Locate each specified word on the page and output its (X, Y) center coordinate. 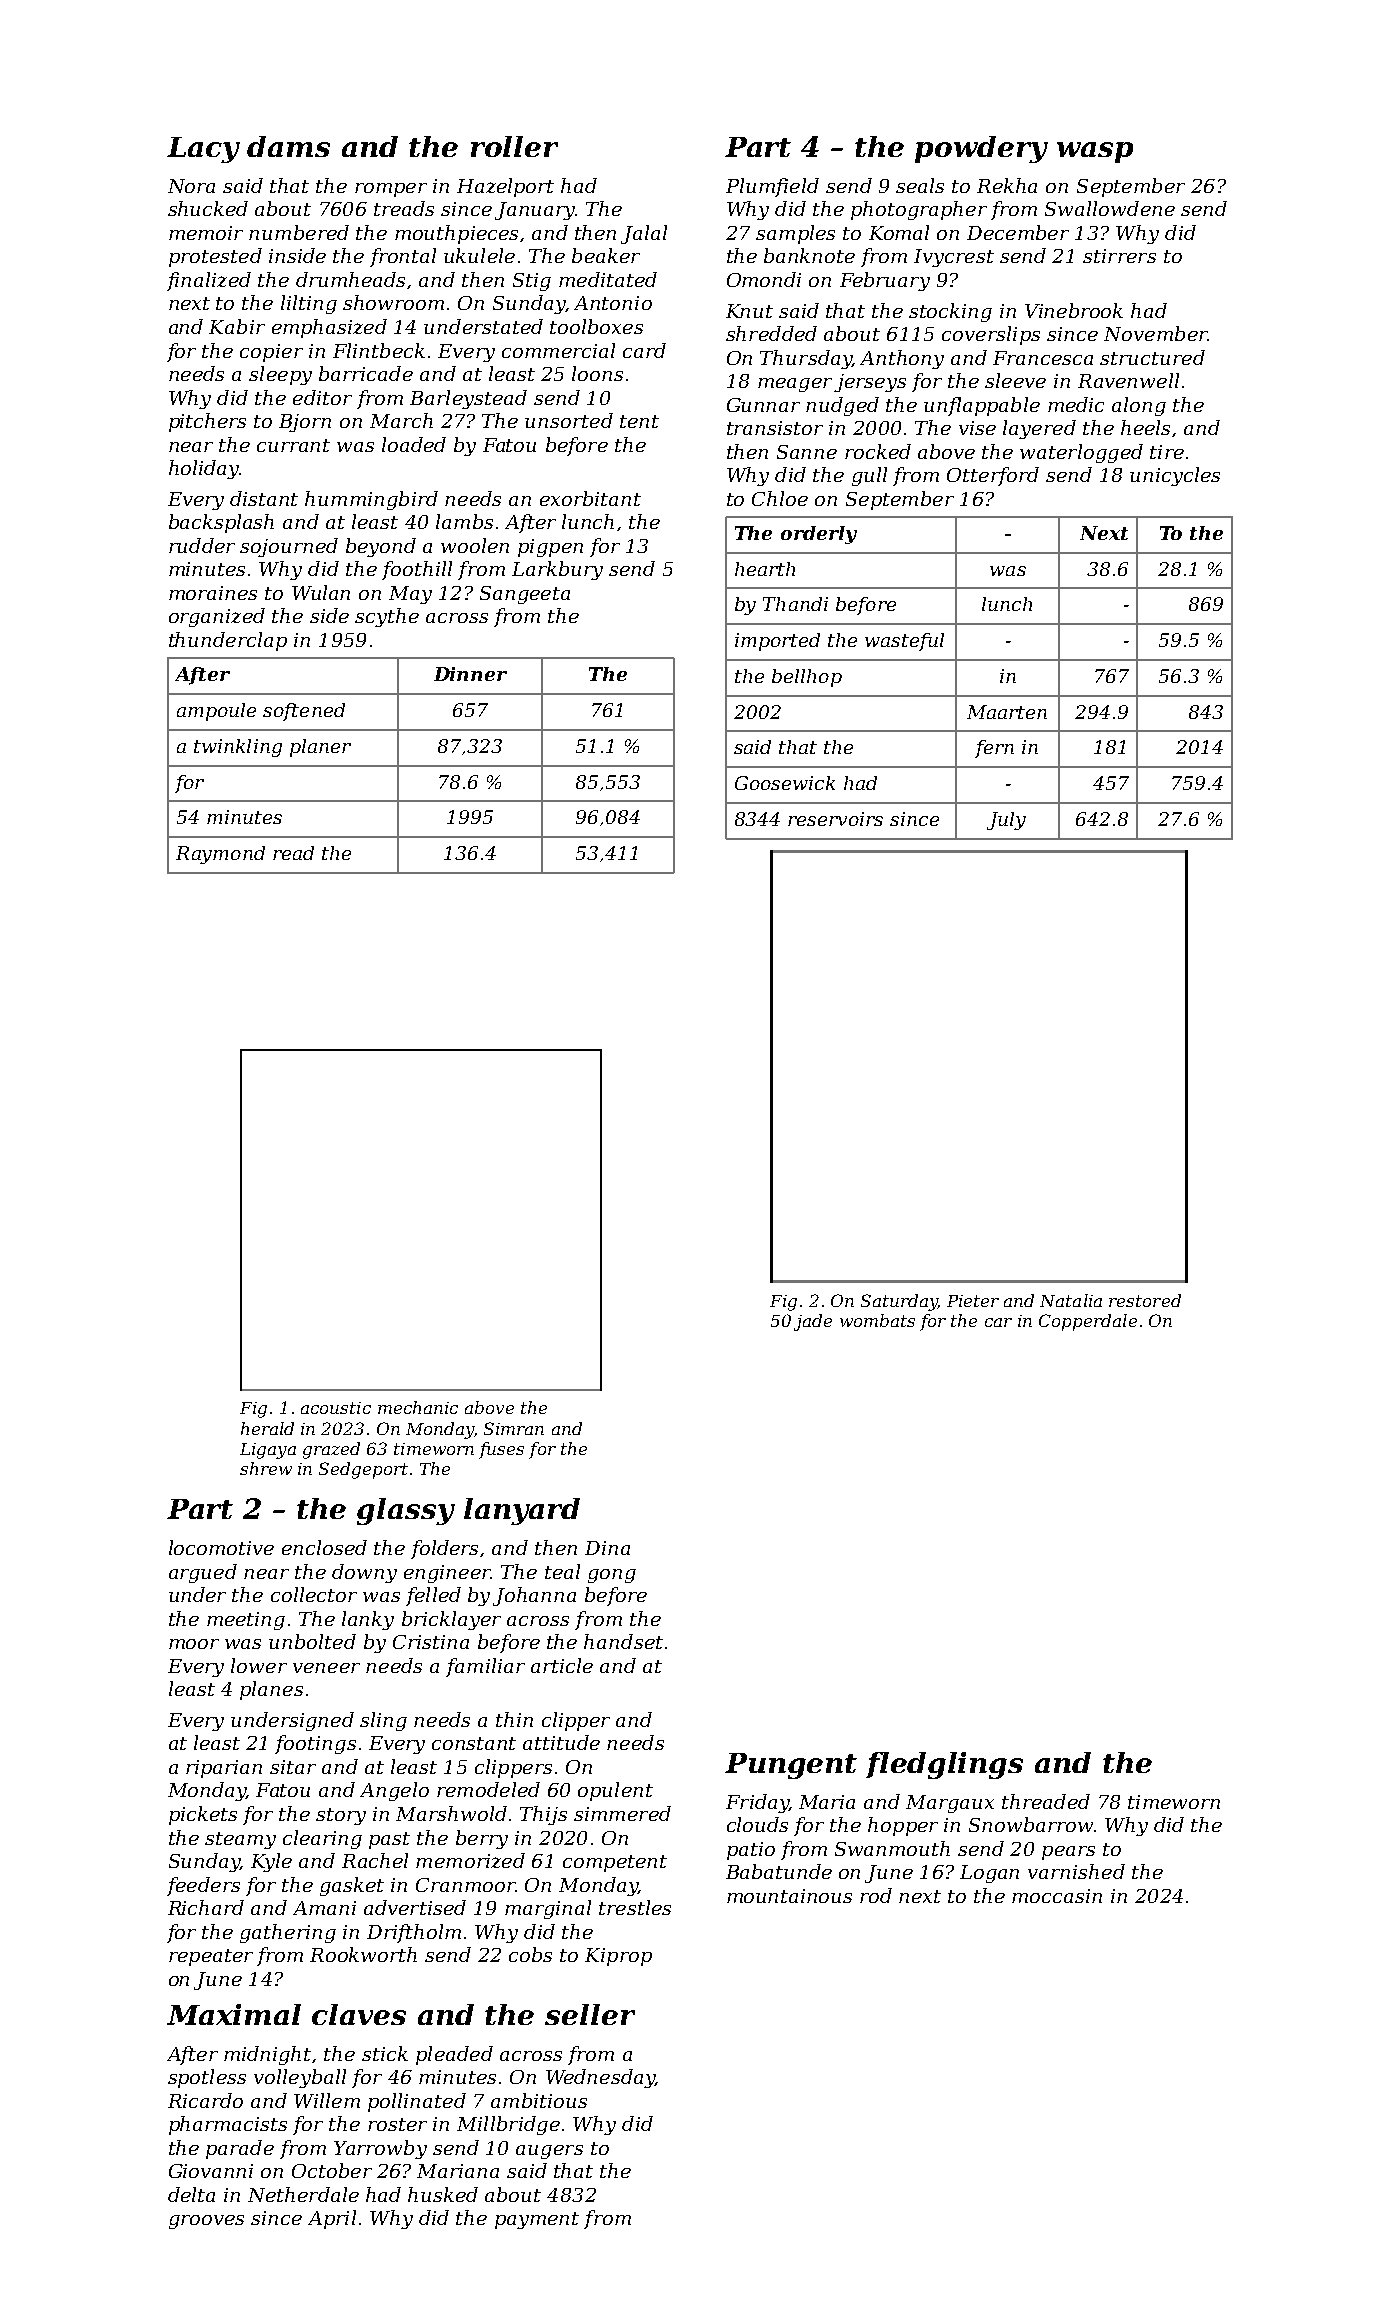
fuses (501, 1450)
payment (537, 2220)
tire (1167, 452)
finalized (209, 281)
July (1006, 821)
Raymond (220, 855)
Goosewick (785, 783)
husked (443, 2194)
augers (549, 2152)
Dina (607, 1548)
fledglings (944, 1765)
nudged (842, 406)
